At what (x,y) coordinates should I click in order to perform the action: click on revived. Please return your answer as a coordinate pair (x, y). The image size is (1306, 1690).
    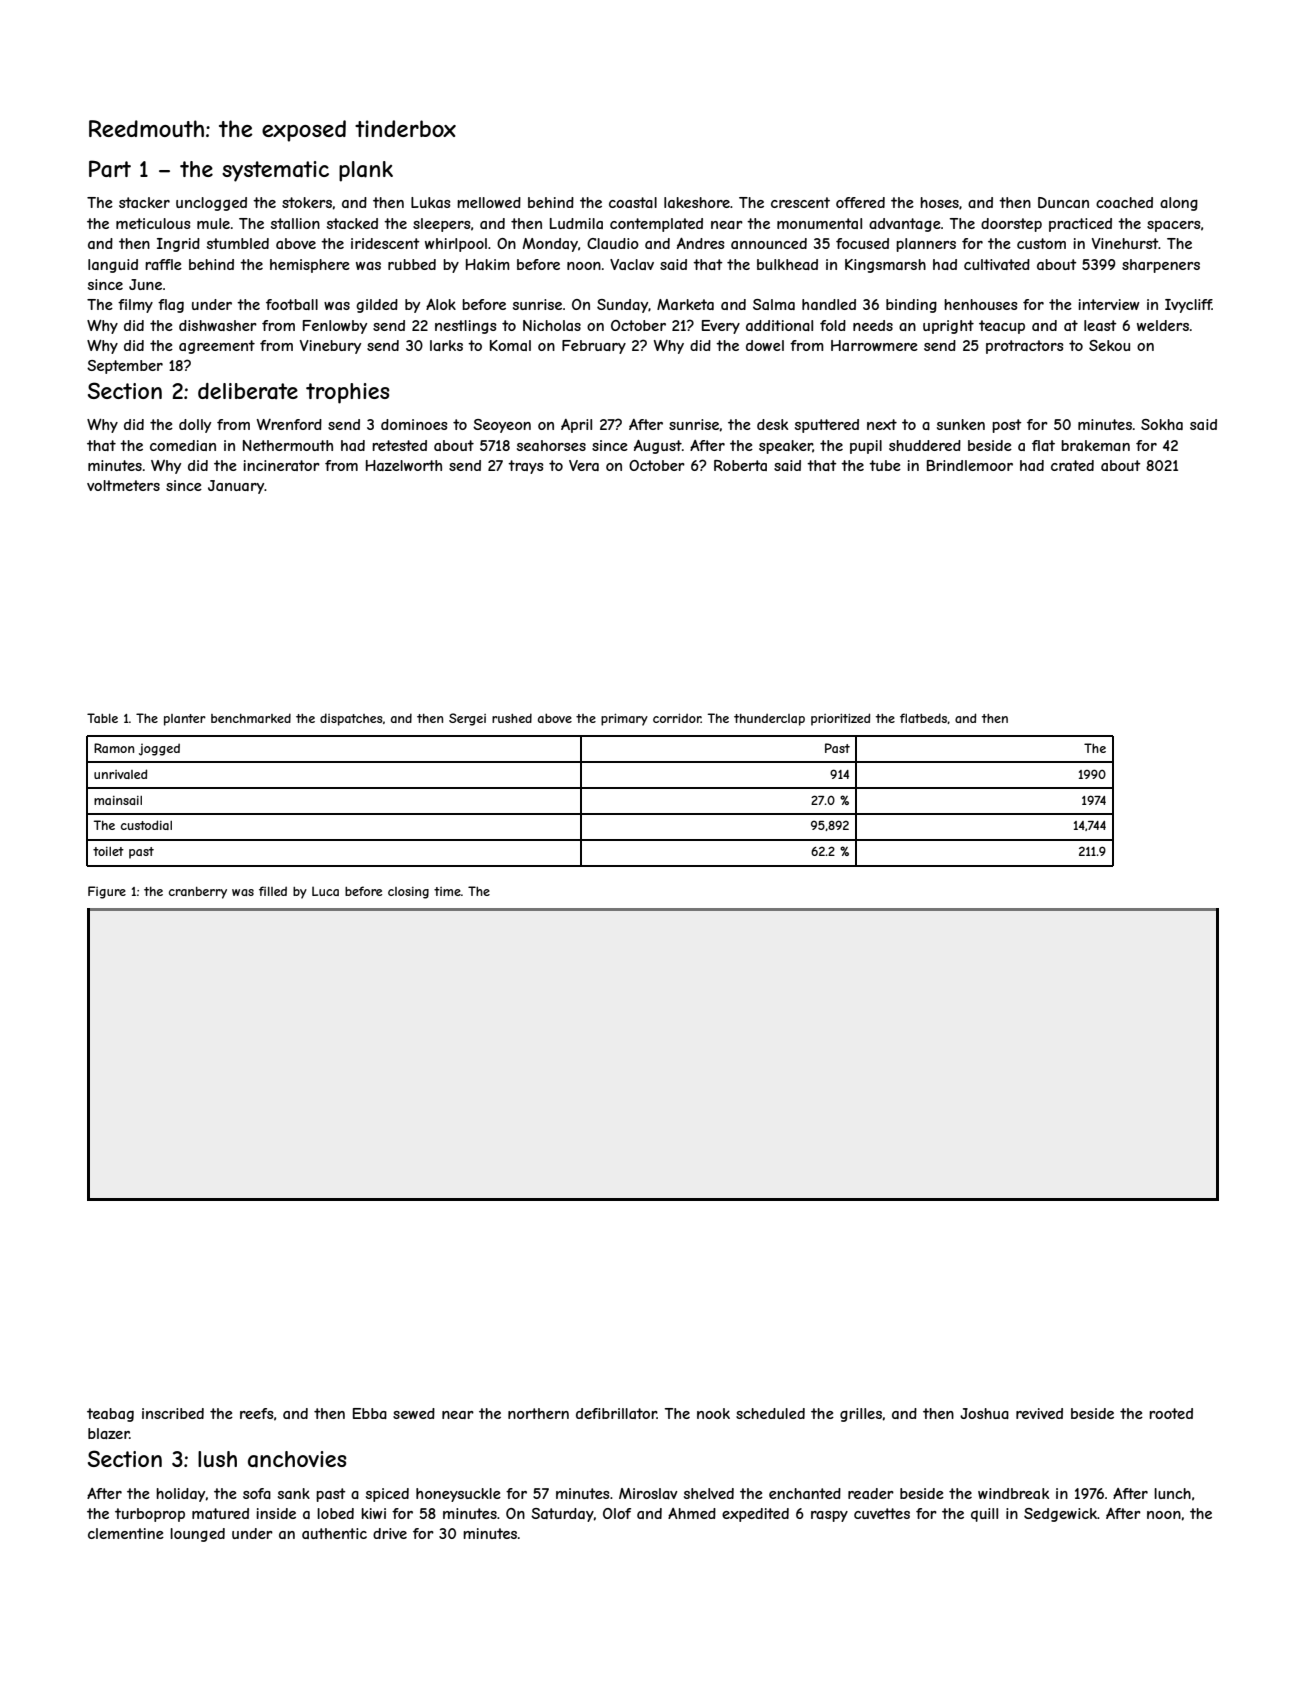
    Looking at the image, I should click on (1039, 1413).
